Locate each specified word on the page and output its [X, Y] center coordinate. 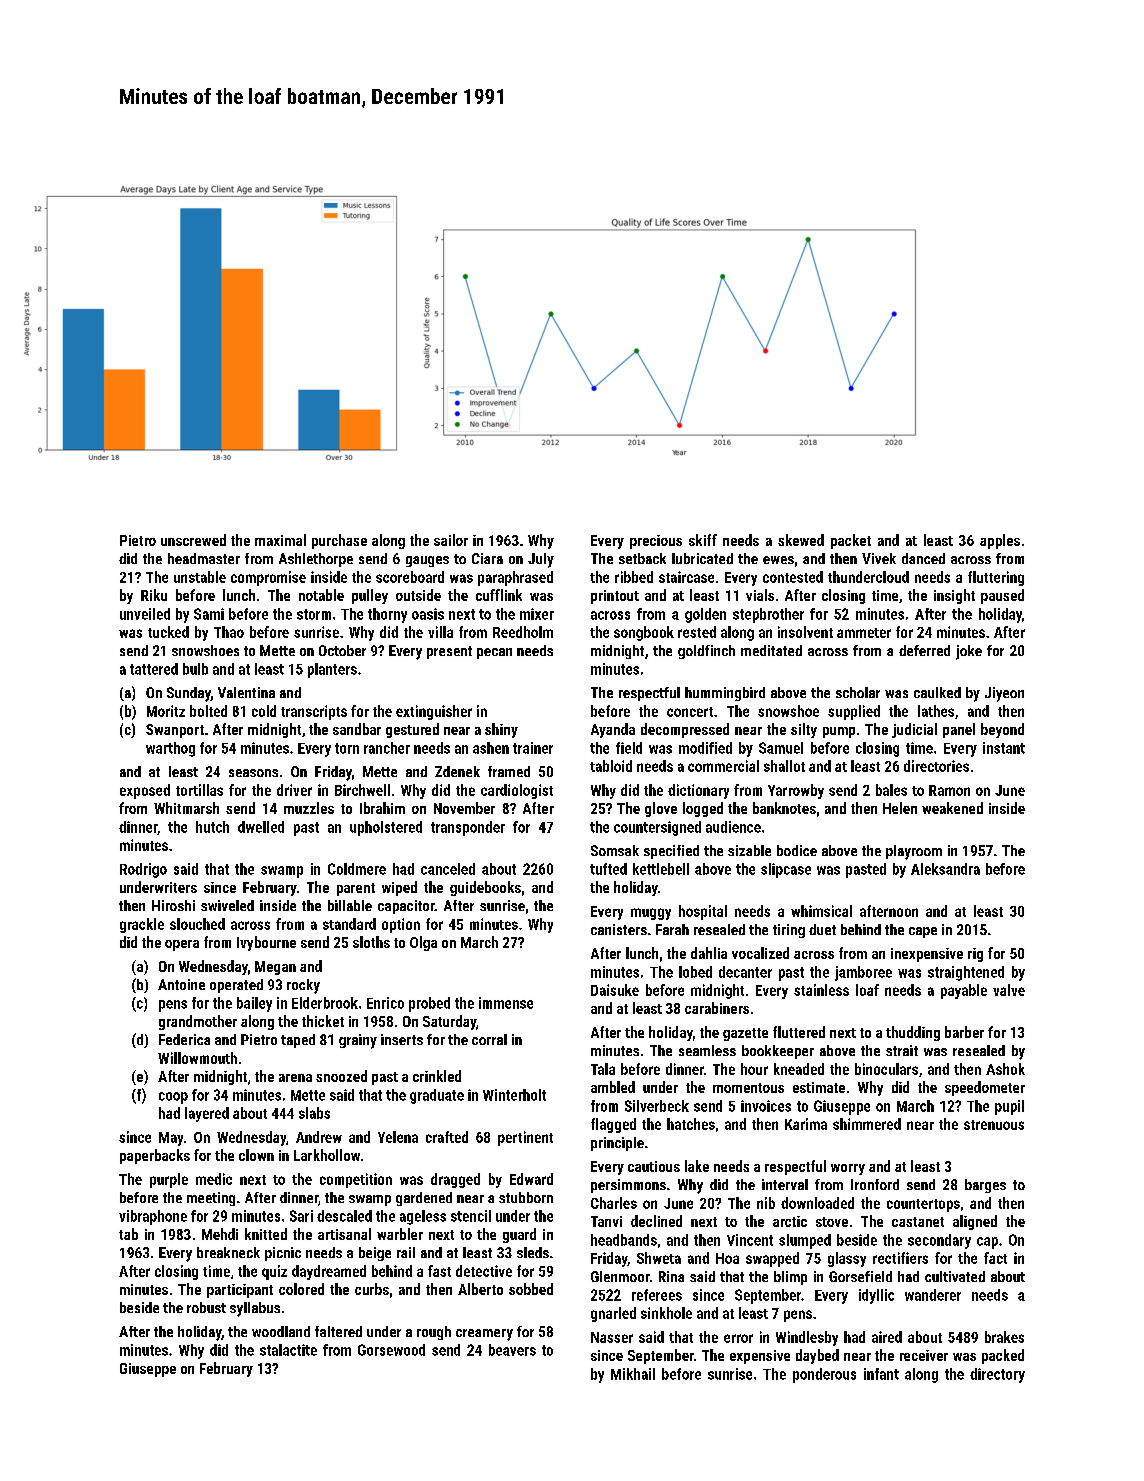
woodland [281, 1331]
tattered [154, 669]
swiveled [227, 905]
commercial [723, 766]
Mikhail [633, 1374]
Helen [900, 808]
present [449, 652]
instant [1004, 748]
